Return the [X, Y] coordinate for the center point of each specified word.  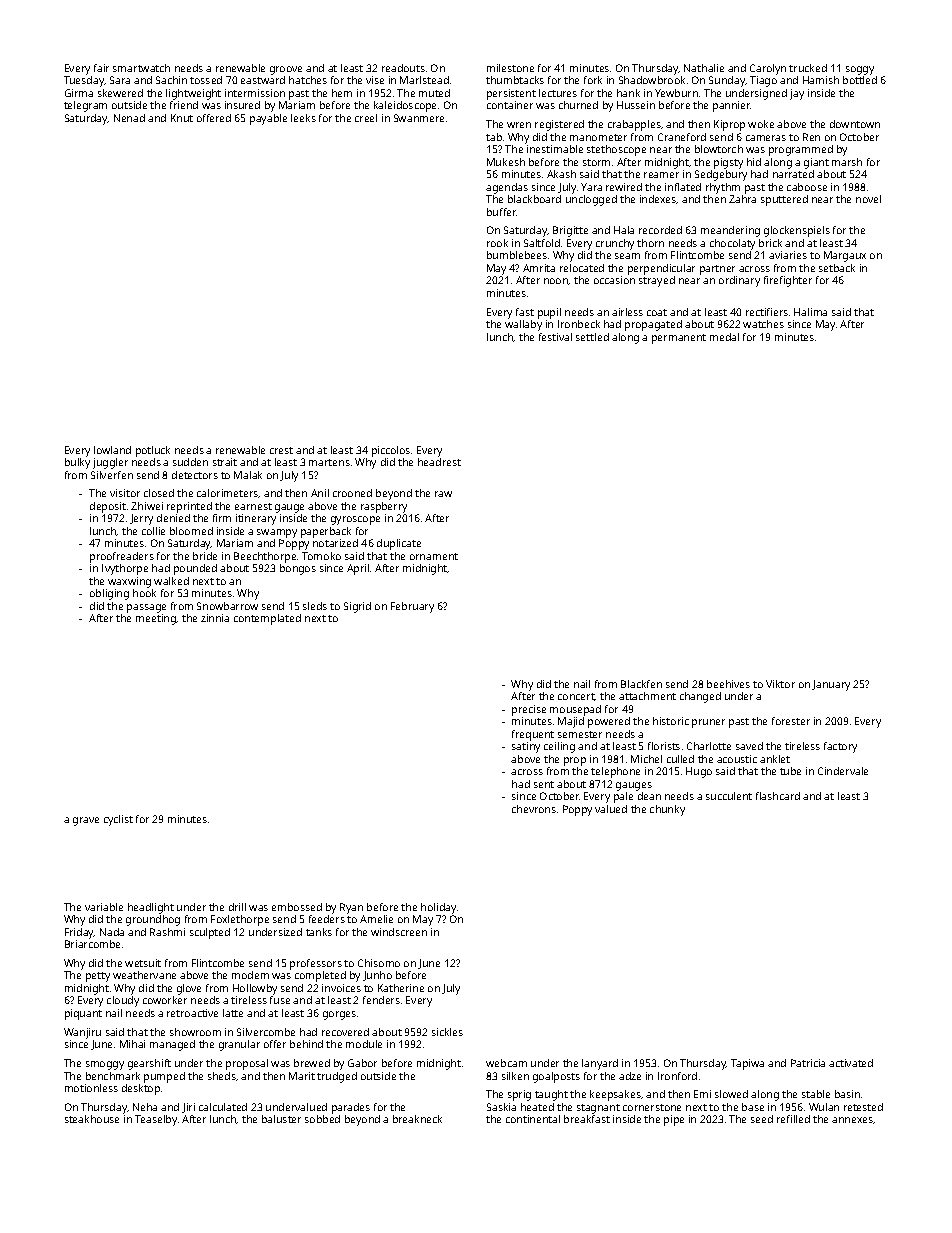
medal [724, 337]
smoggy [105, 1065]
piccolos [391, 451]
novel [868, 199]
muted [434, 93]
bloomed [191, 531]
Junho [377, 976]
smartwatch [141, 68]
